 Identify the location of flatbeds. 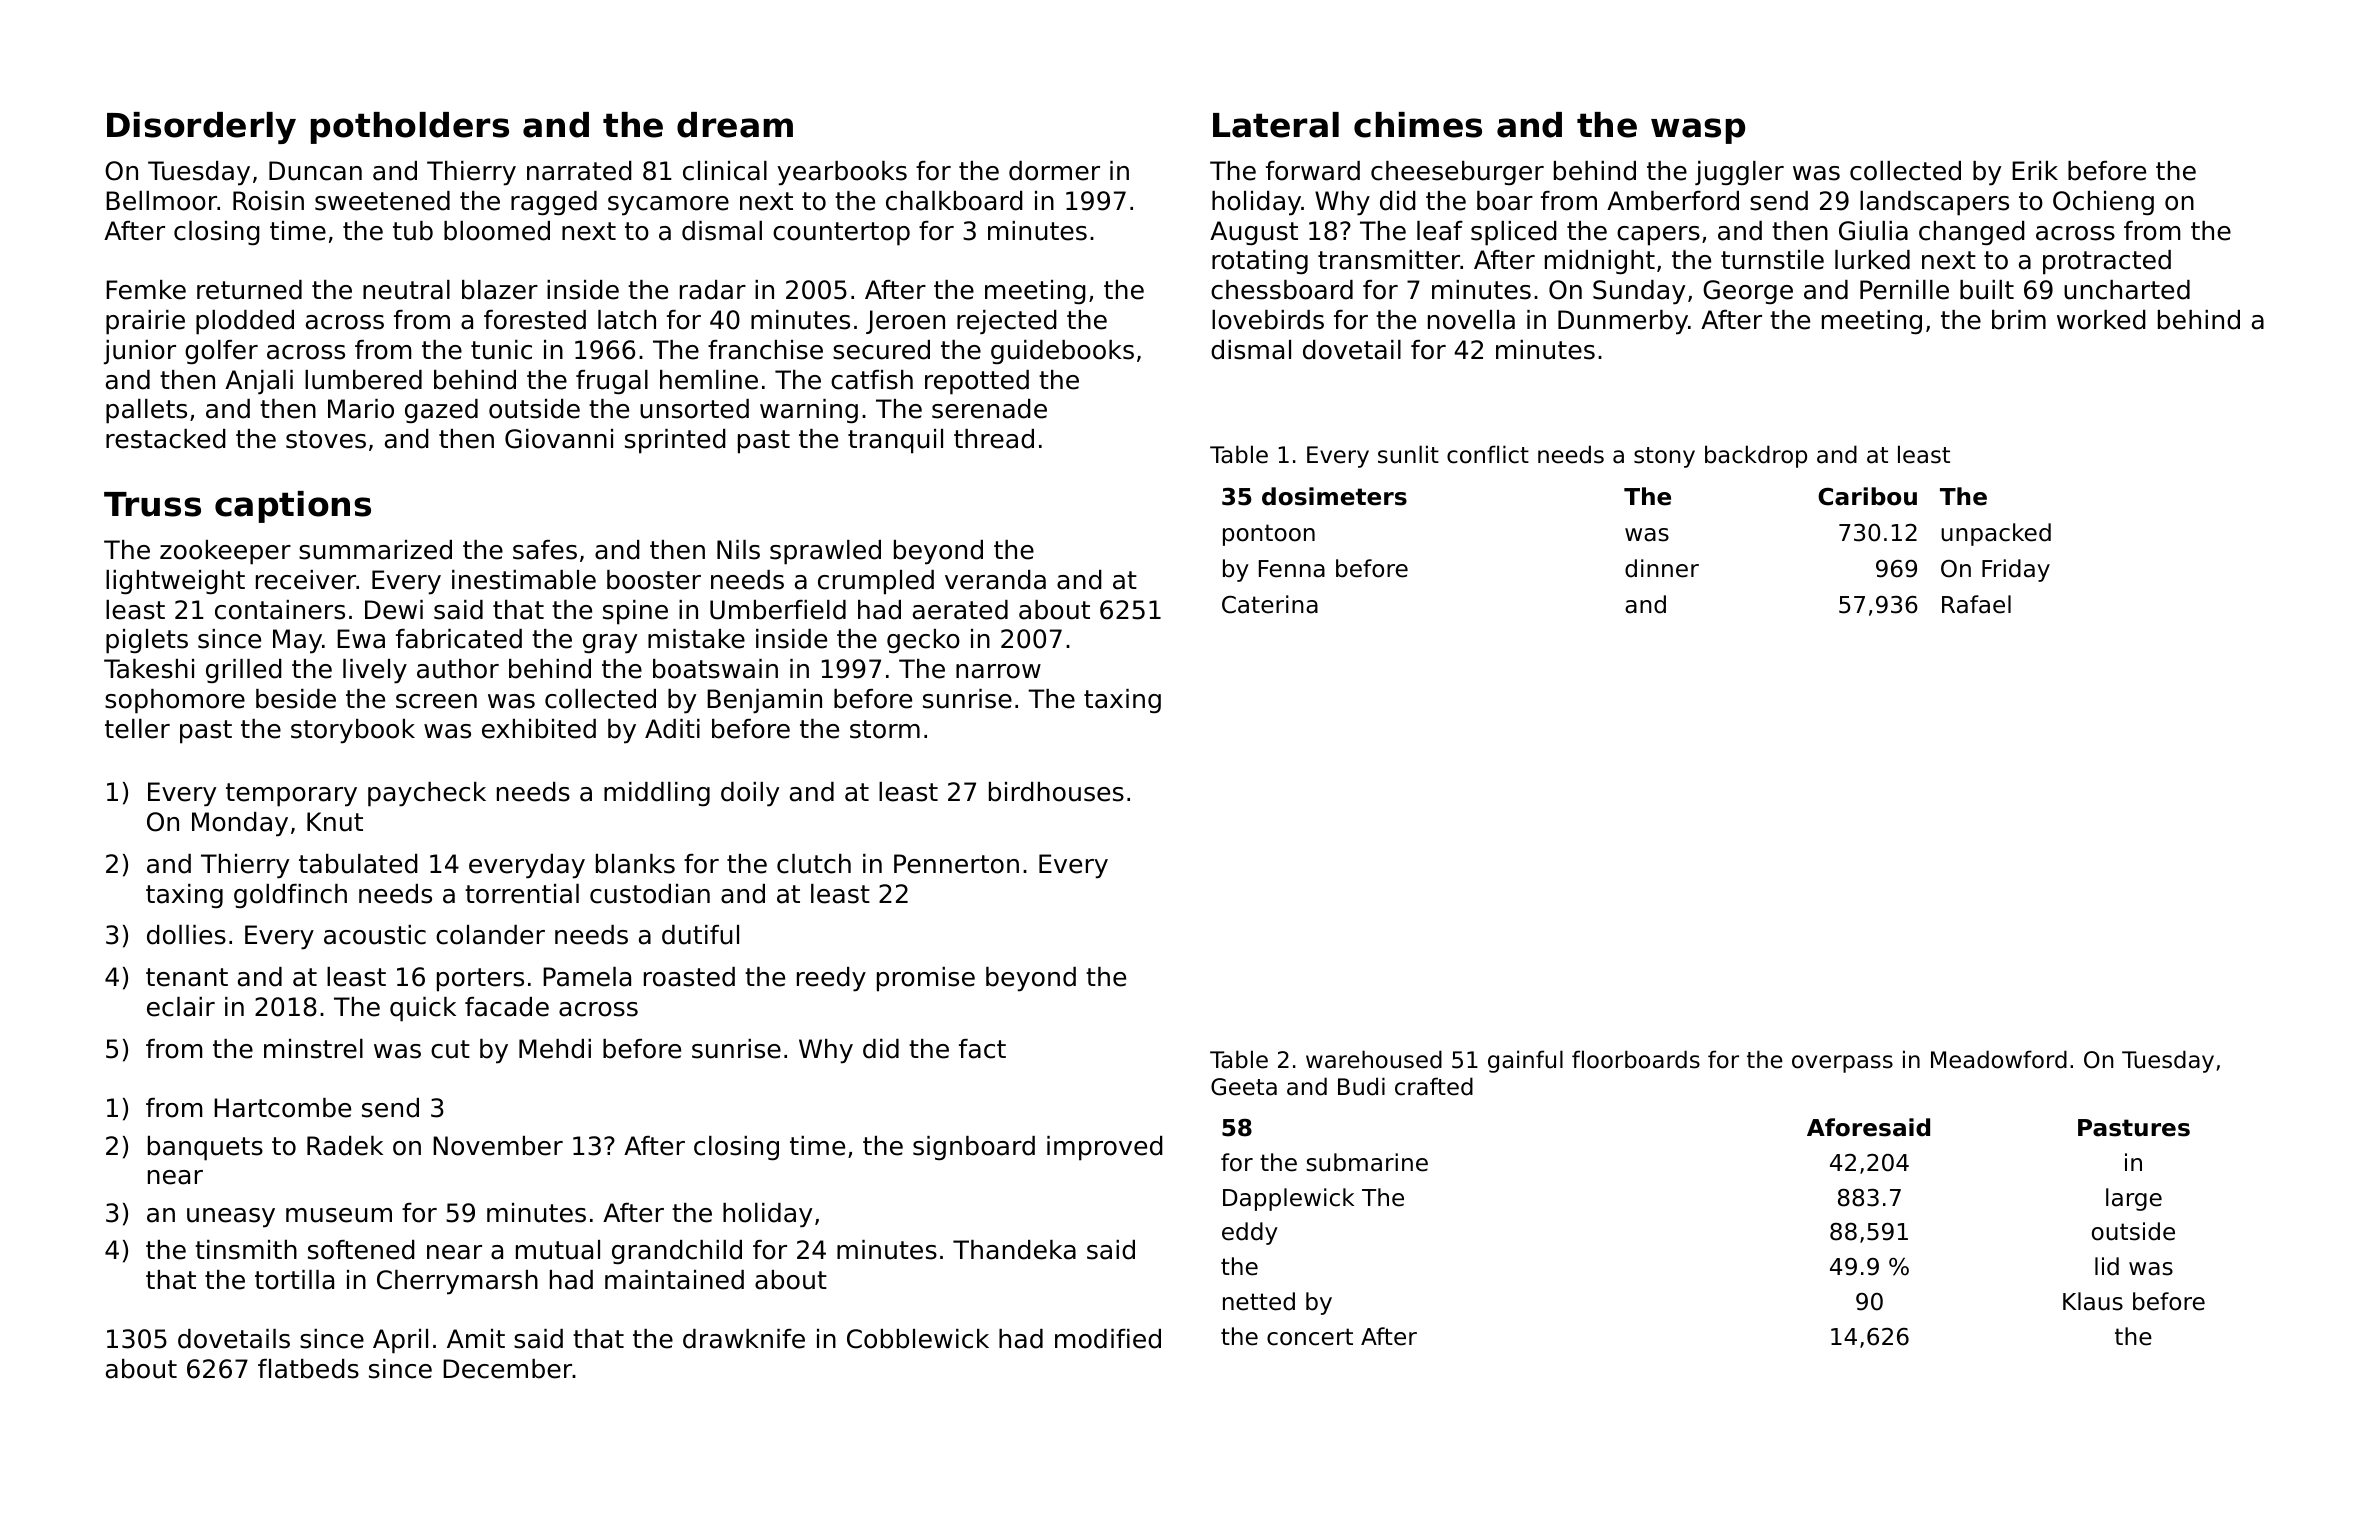
(308, 1369).
